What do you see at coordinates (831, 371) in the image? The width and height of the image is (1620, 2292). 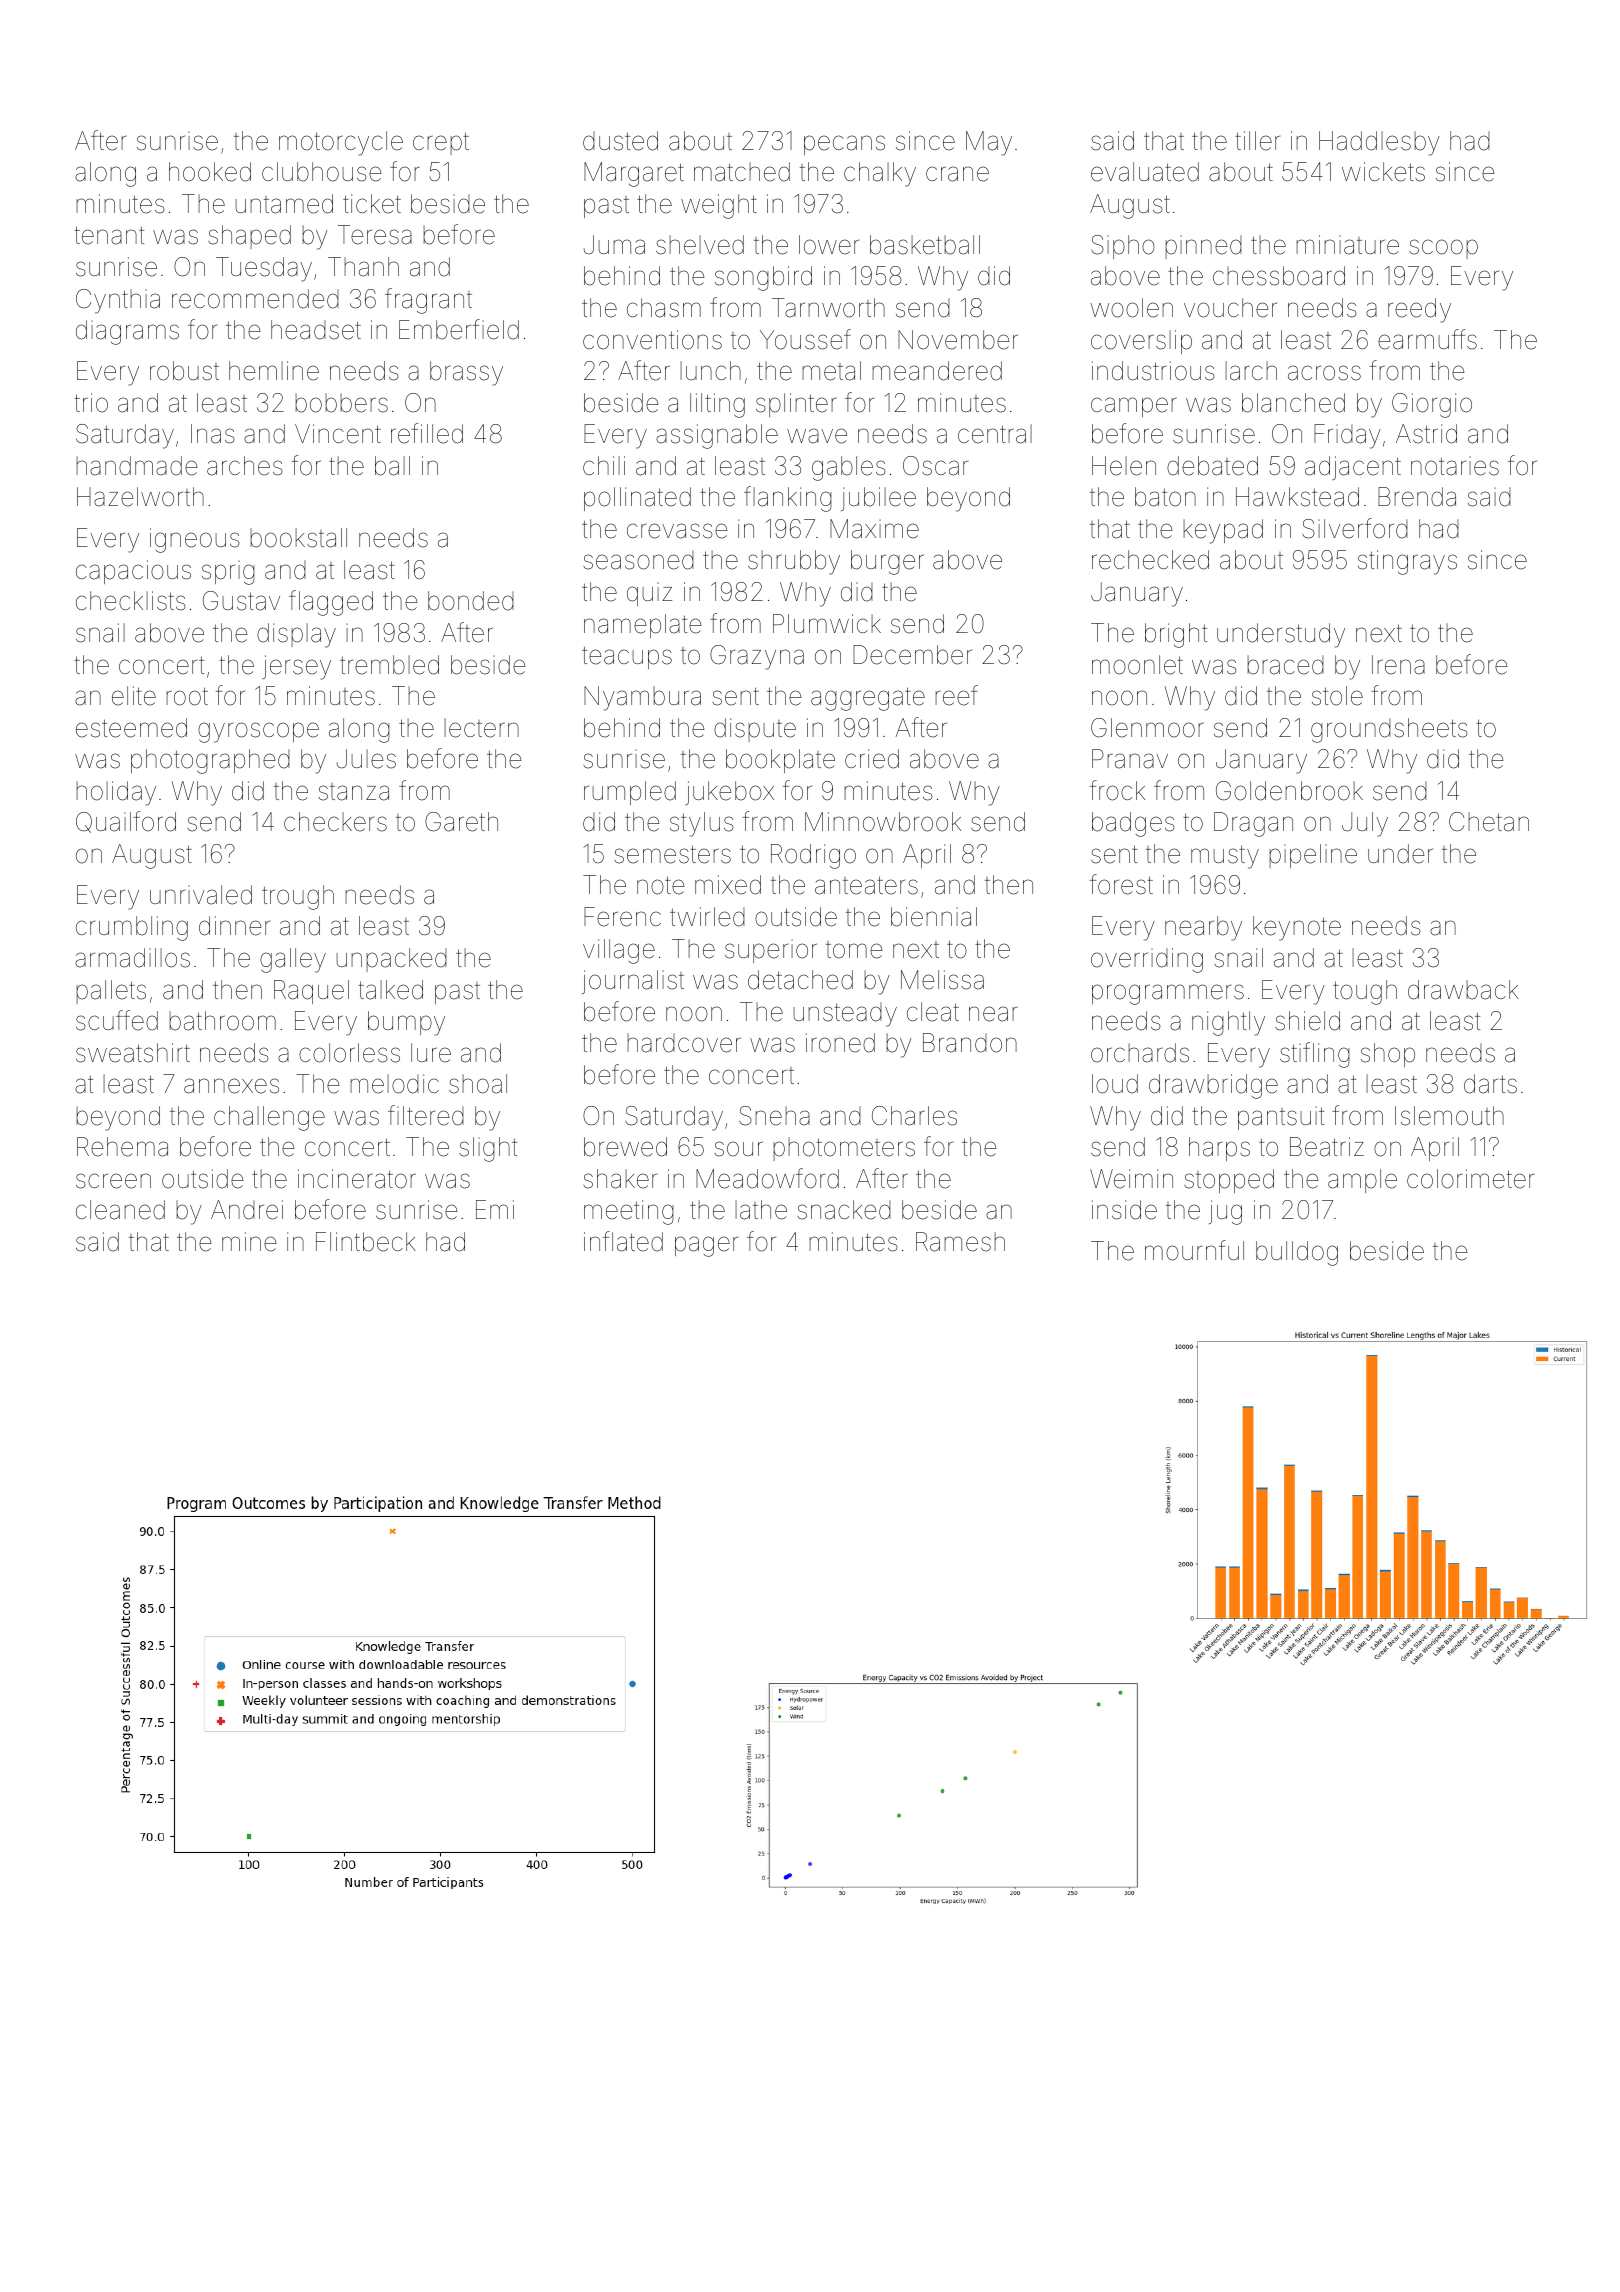 I see `metal` at bounding box center [831, 371].
